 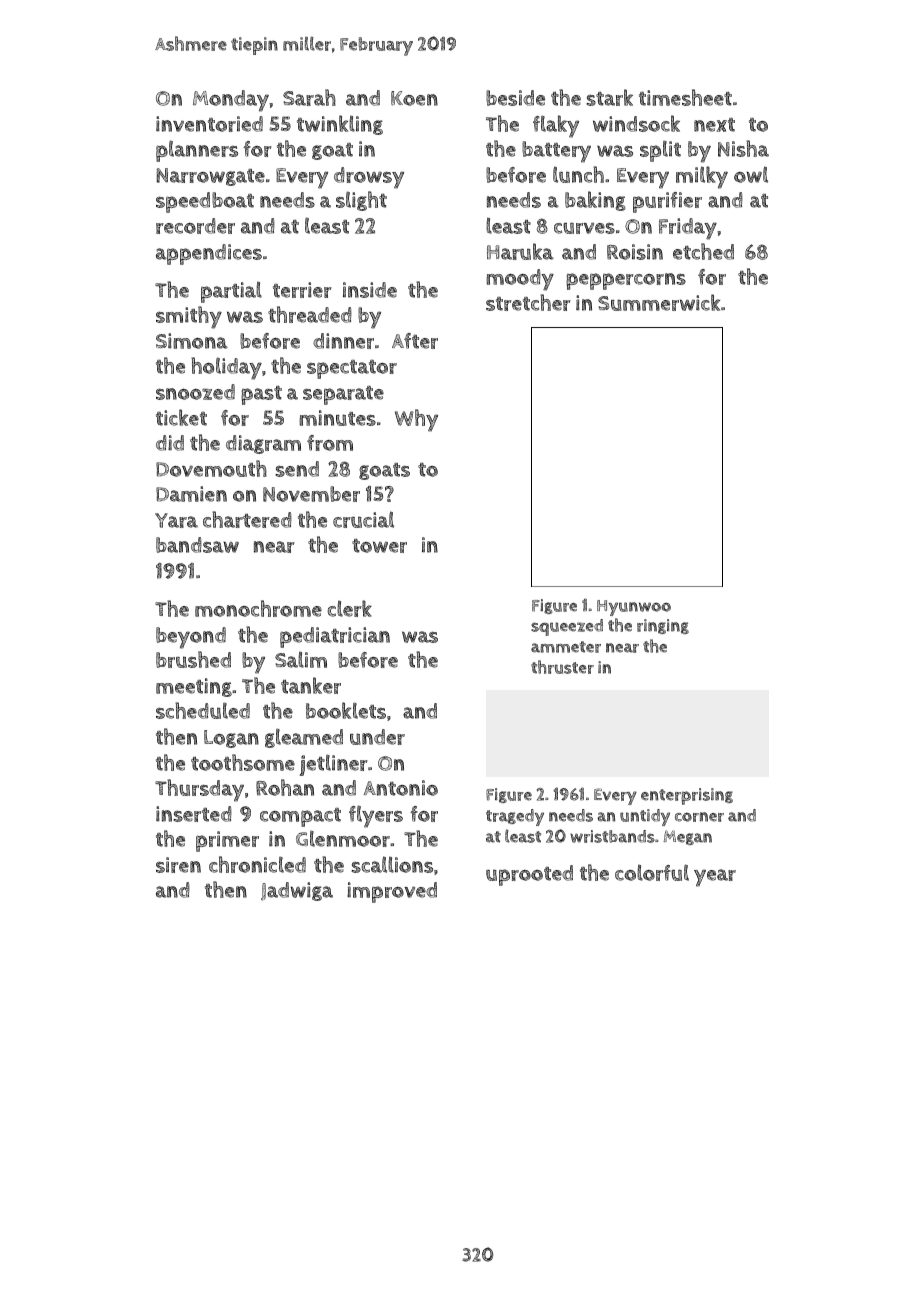 What do you see at coordinates (226, 368) in the screenshot?
I see `holiday` at bounding box center [226, 368].
